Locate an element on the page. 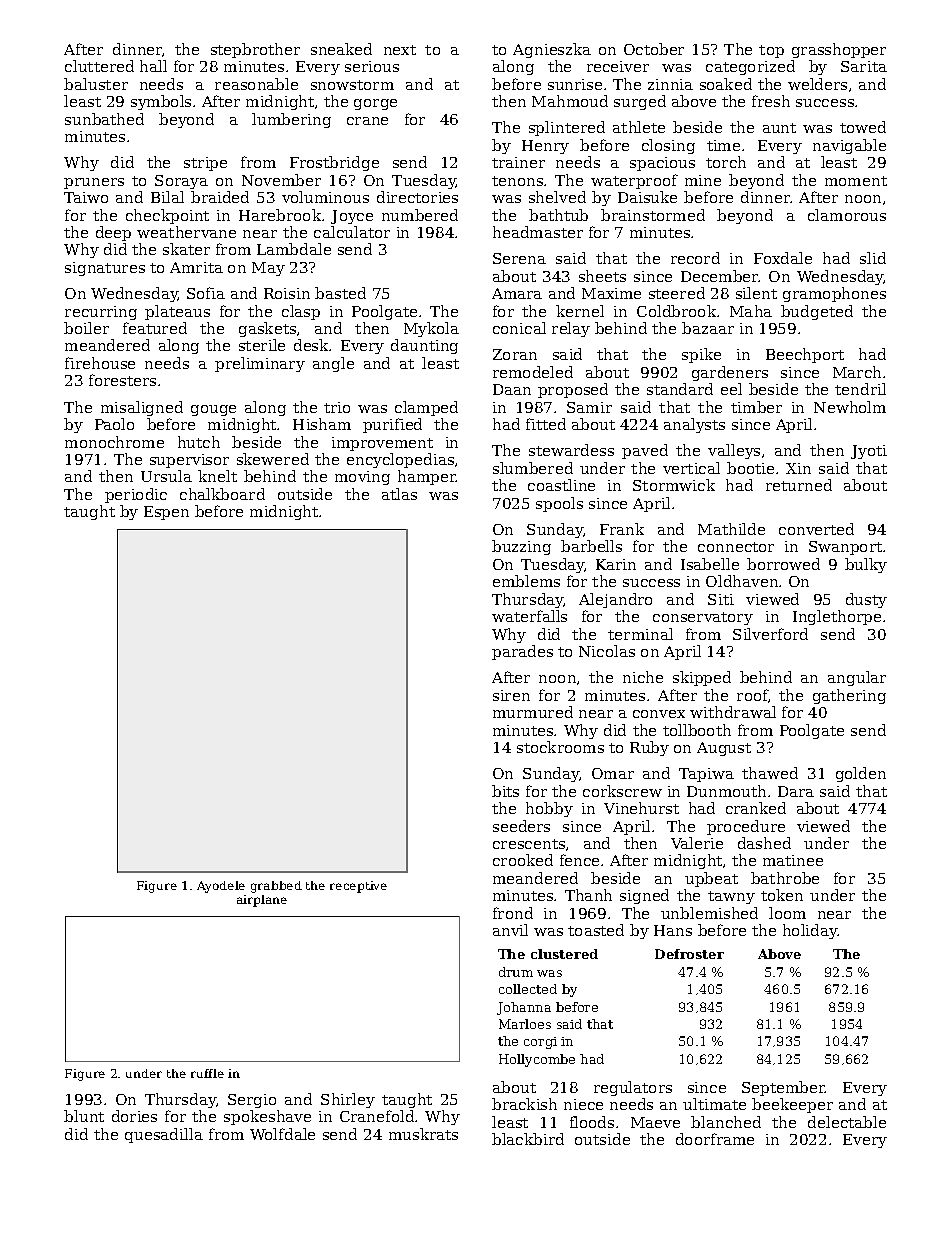  cluttered is located at coordinates (99, 66).
